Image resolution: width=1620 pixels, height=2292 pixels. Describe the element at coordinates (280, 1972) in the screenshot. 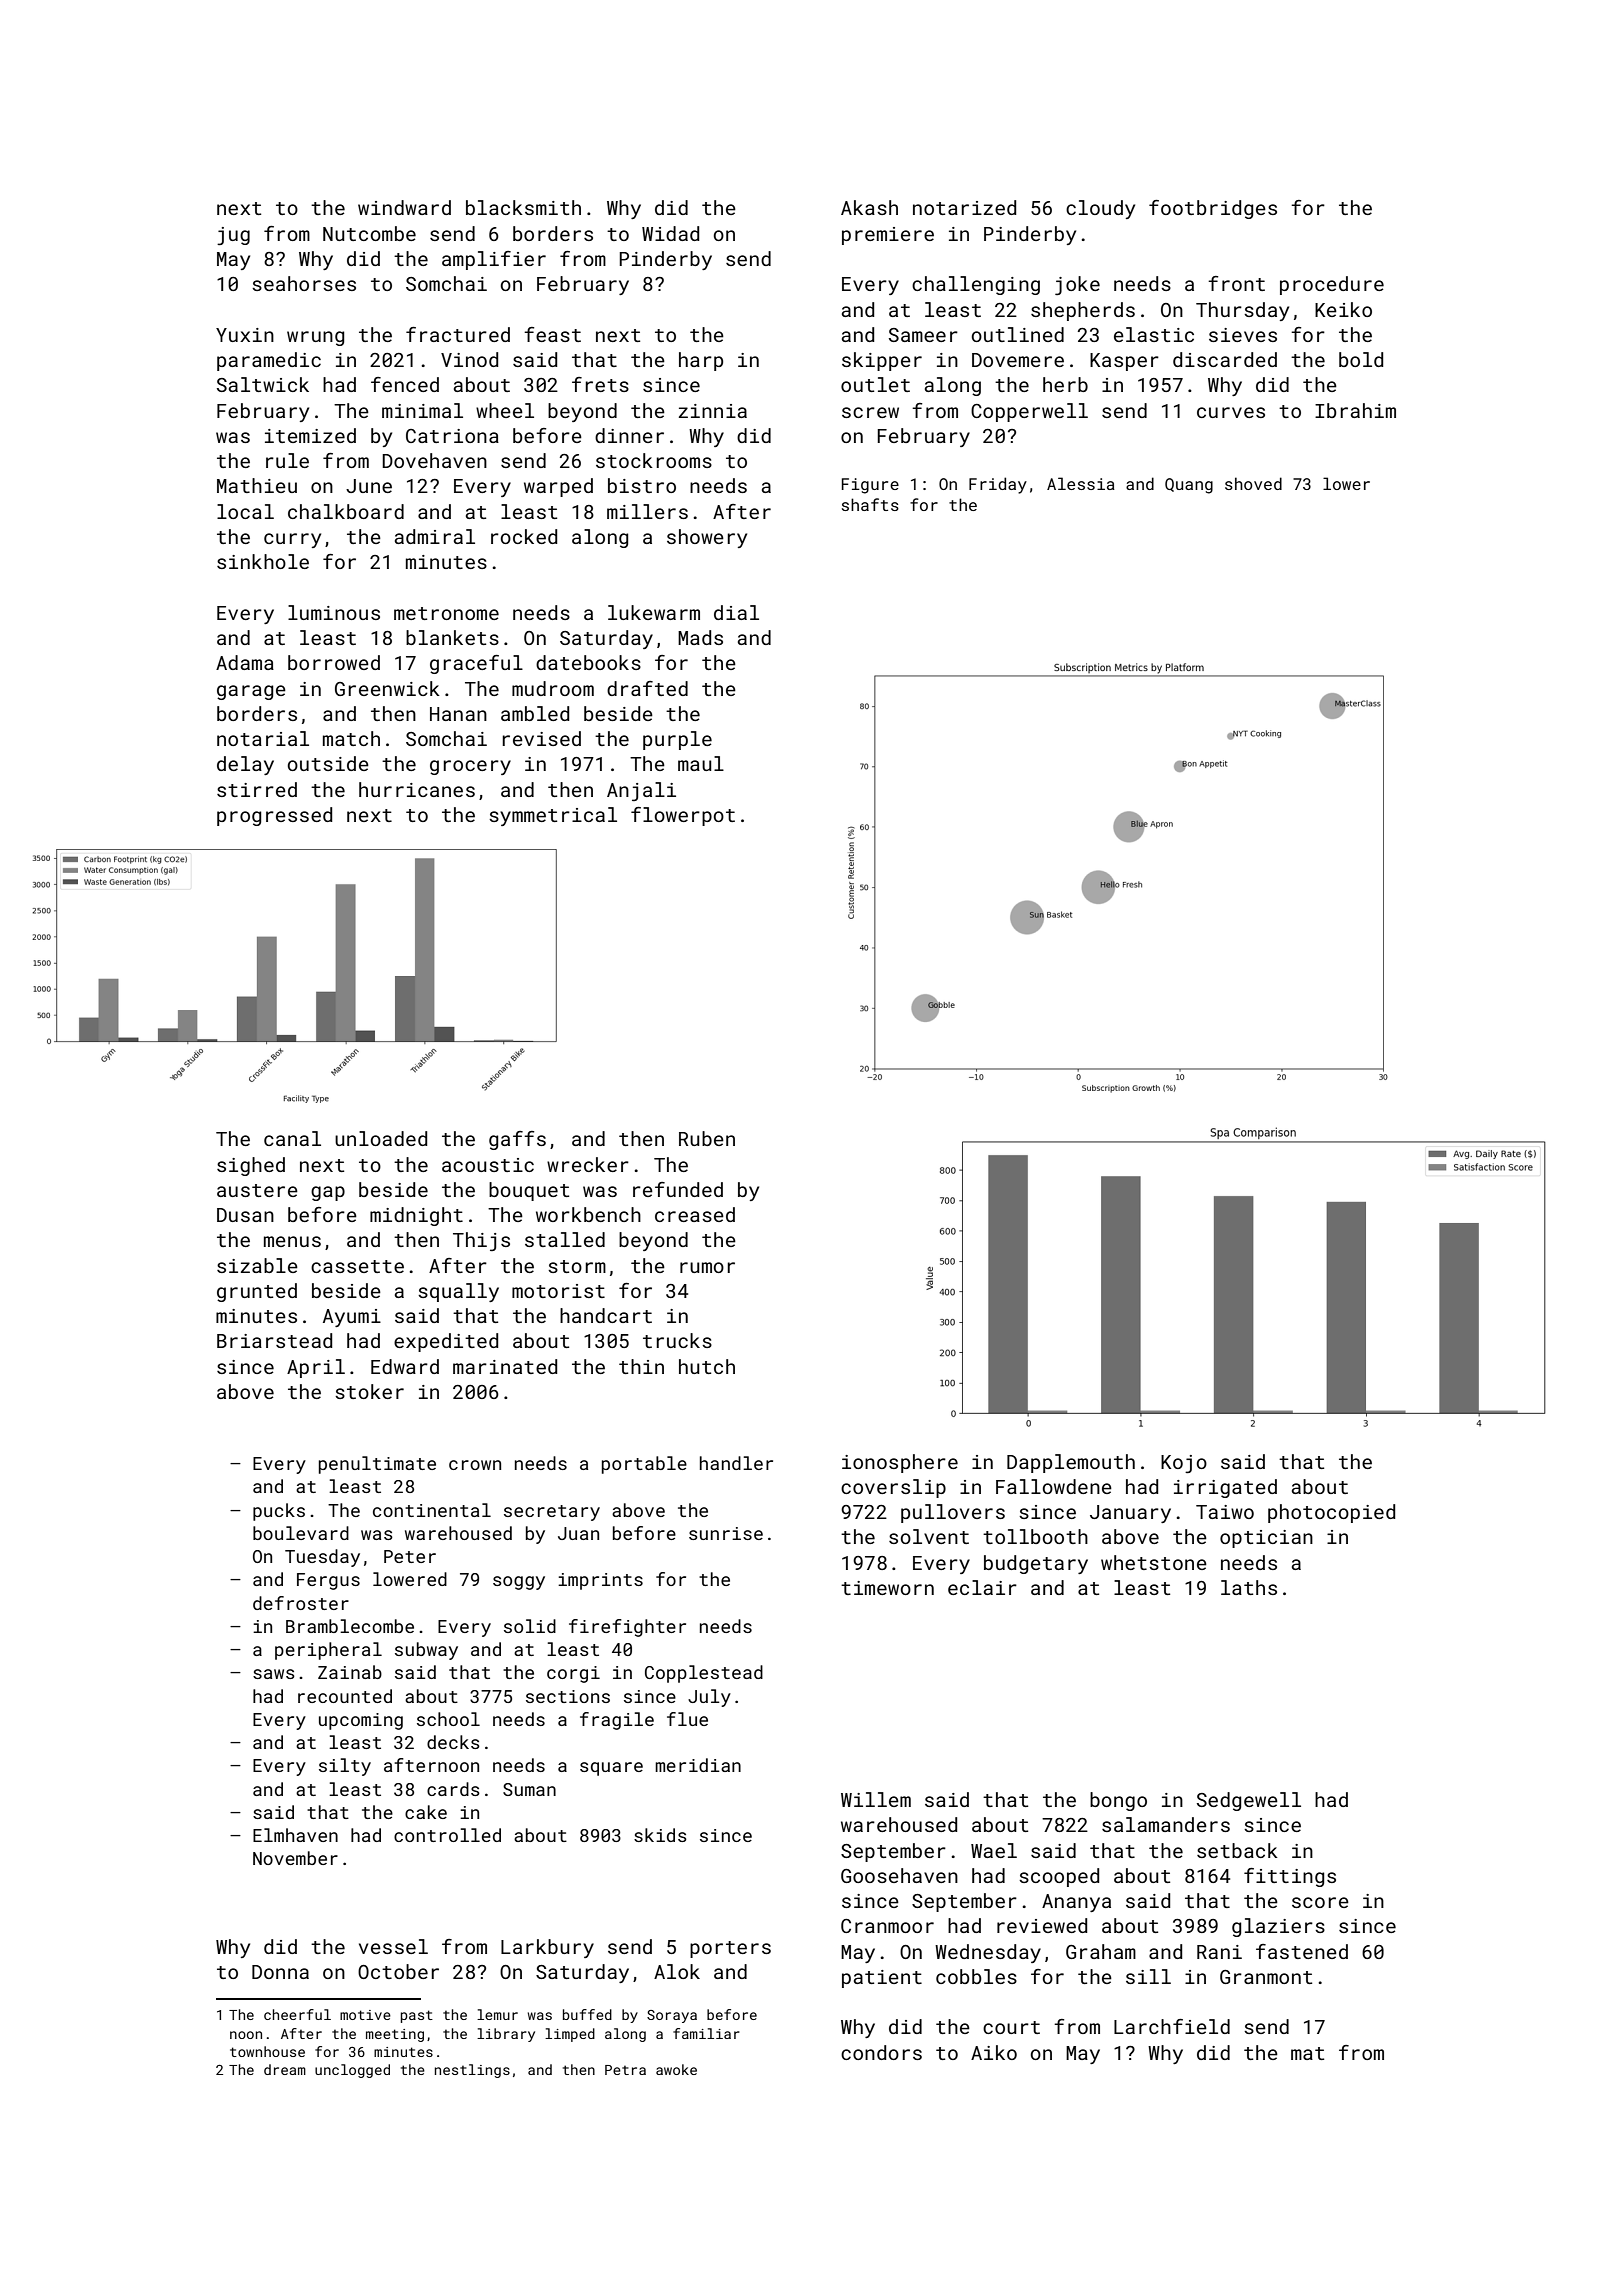

I see `Donna` at that location.
